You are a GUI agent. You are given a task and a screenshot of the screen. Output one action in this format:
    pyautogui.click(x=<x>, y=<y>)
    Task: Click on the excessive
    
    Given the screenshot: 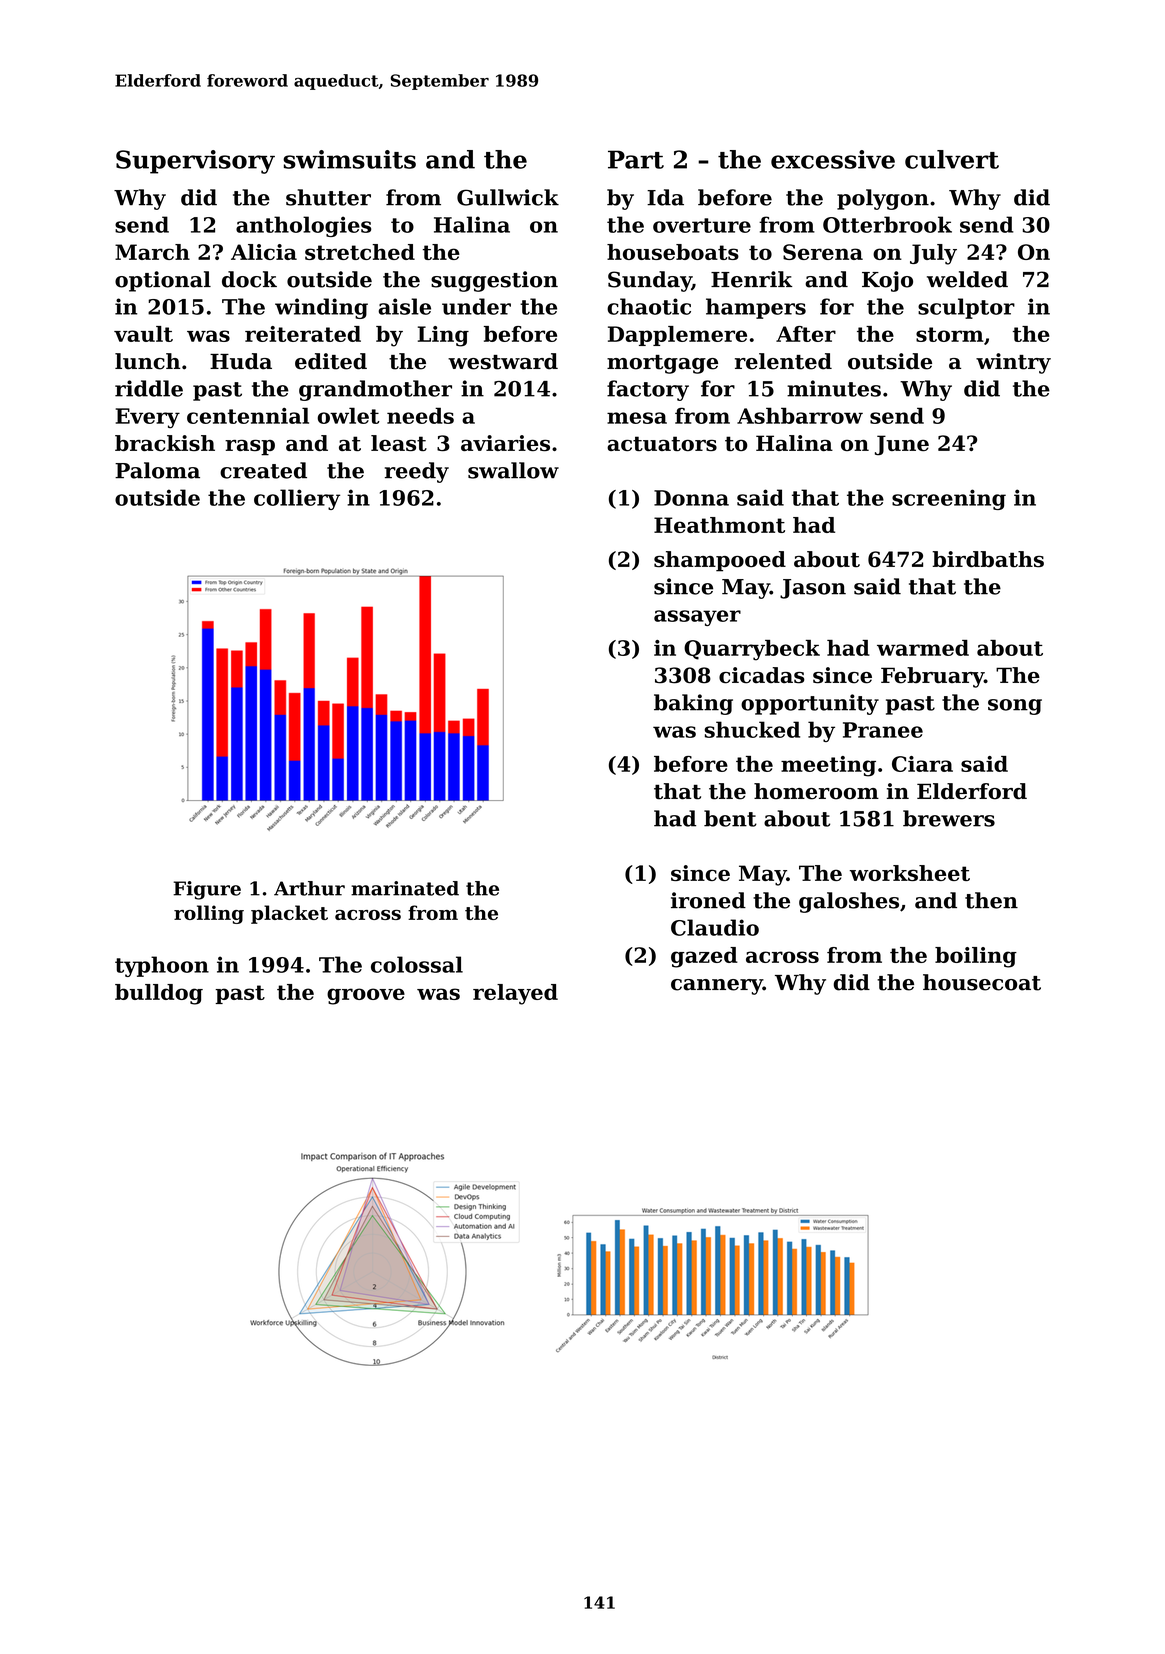 What is the action you would take?
    pyautogui.click(x=833, y=159)
